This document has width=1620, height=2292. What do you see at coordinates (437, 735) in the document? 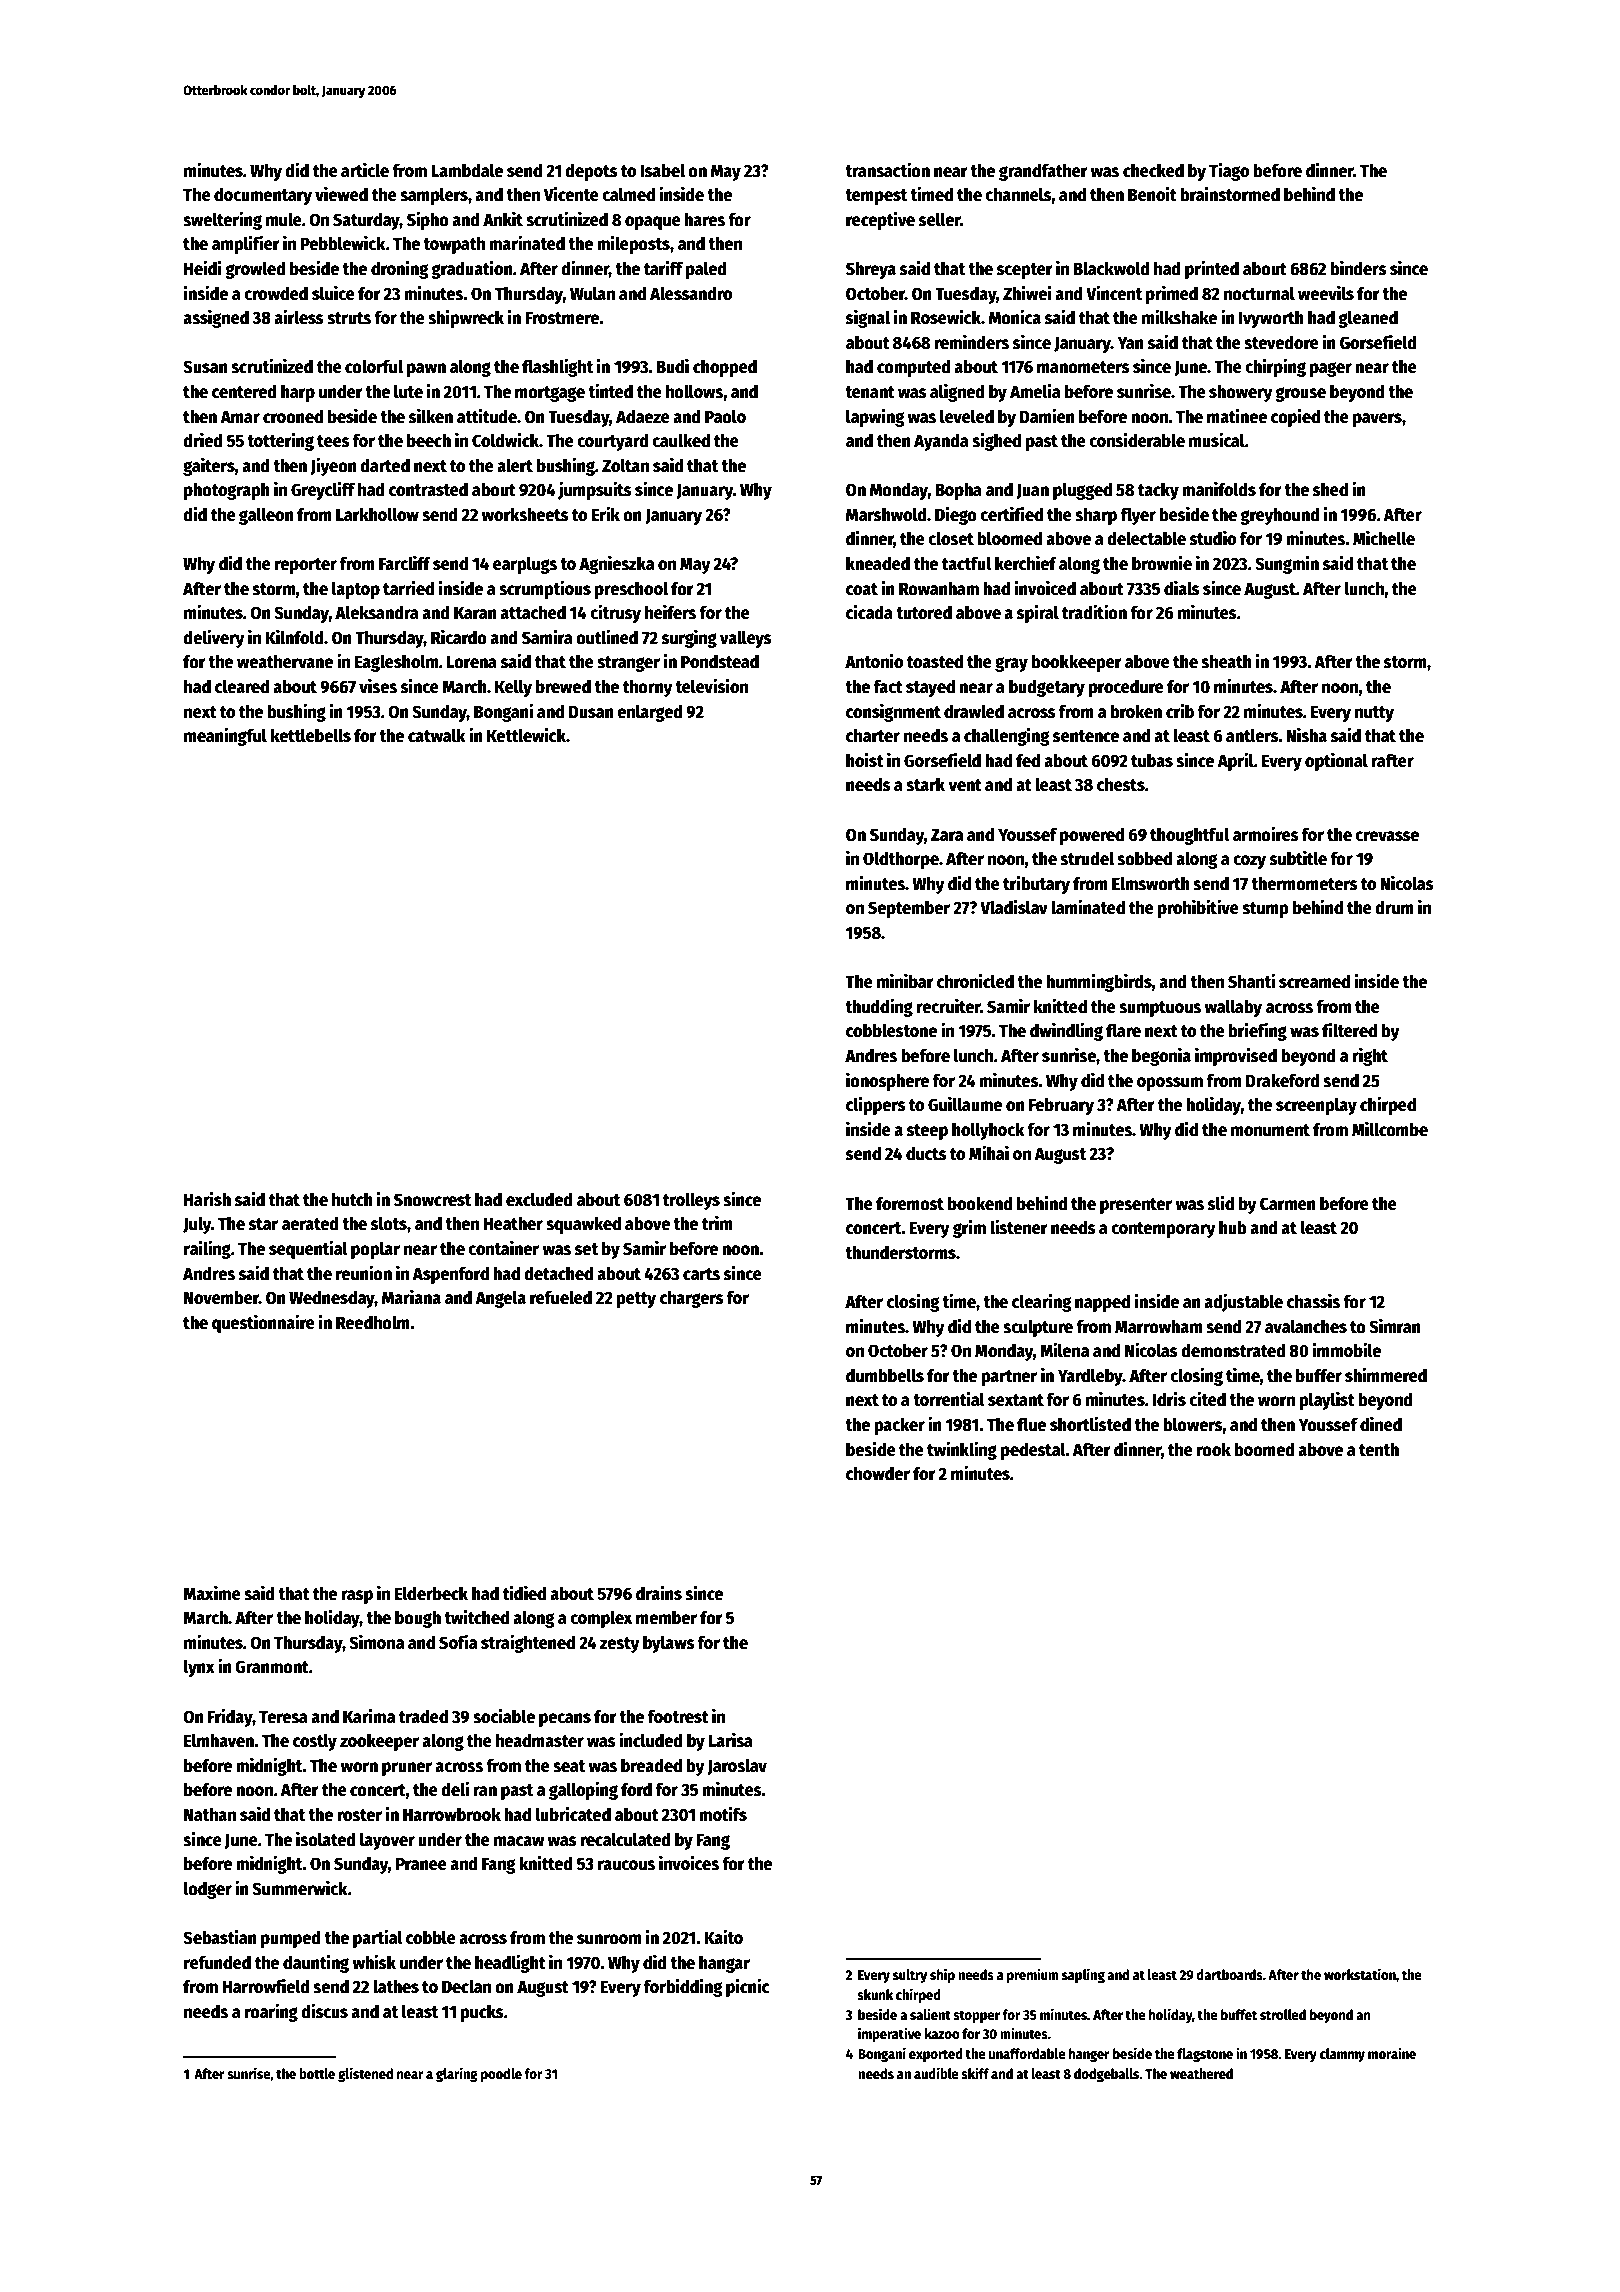
I see `catwalk` at bounding box center [437, 735].
